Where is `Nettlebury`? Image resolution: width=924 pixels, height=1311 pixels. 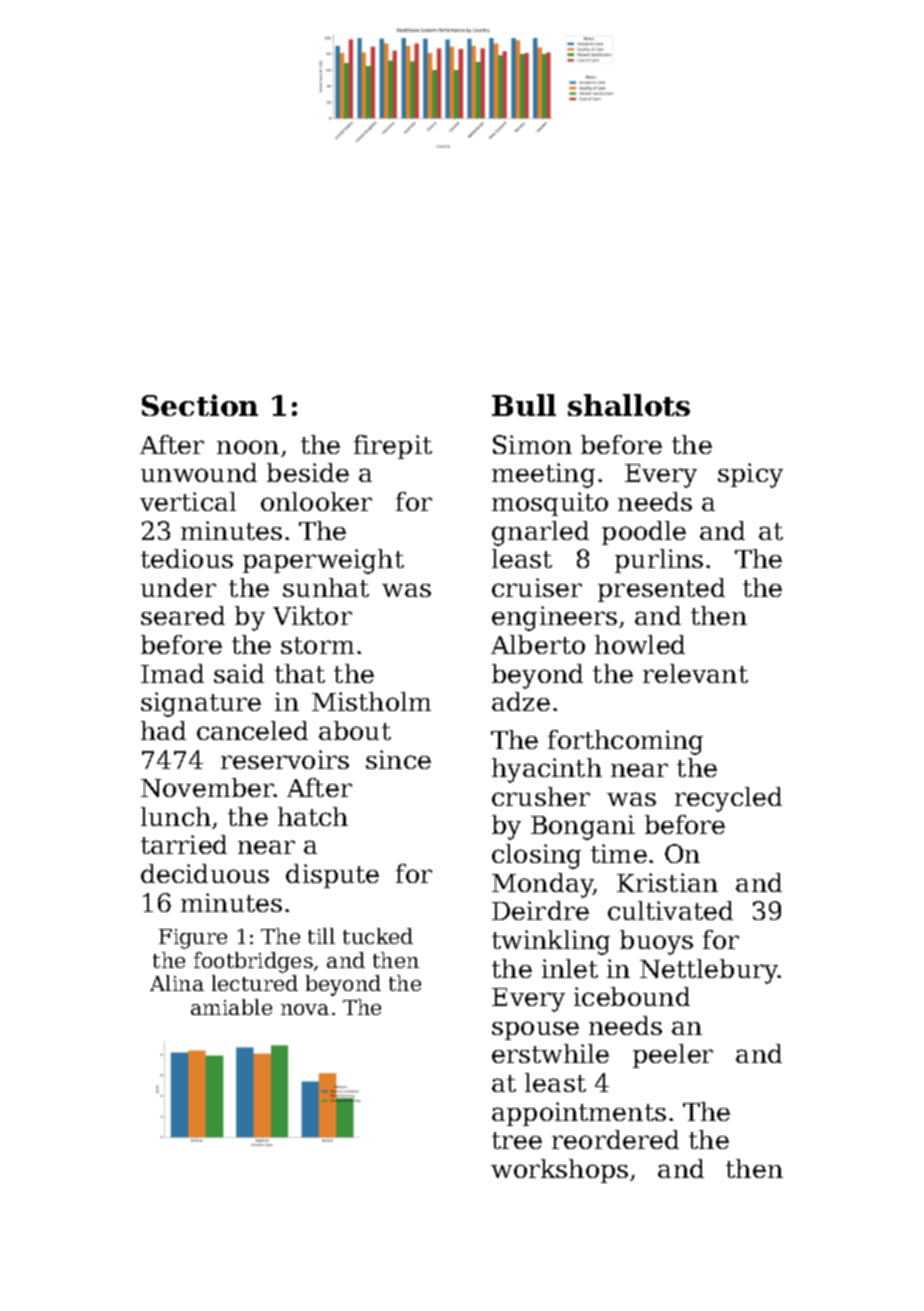 Nettlebury is located at coordinates (709, 971).
